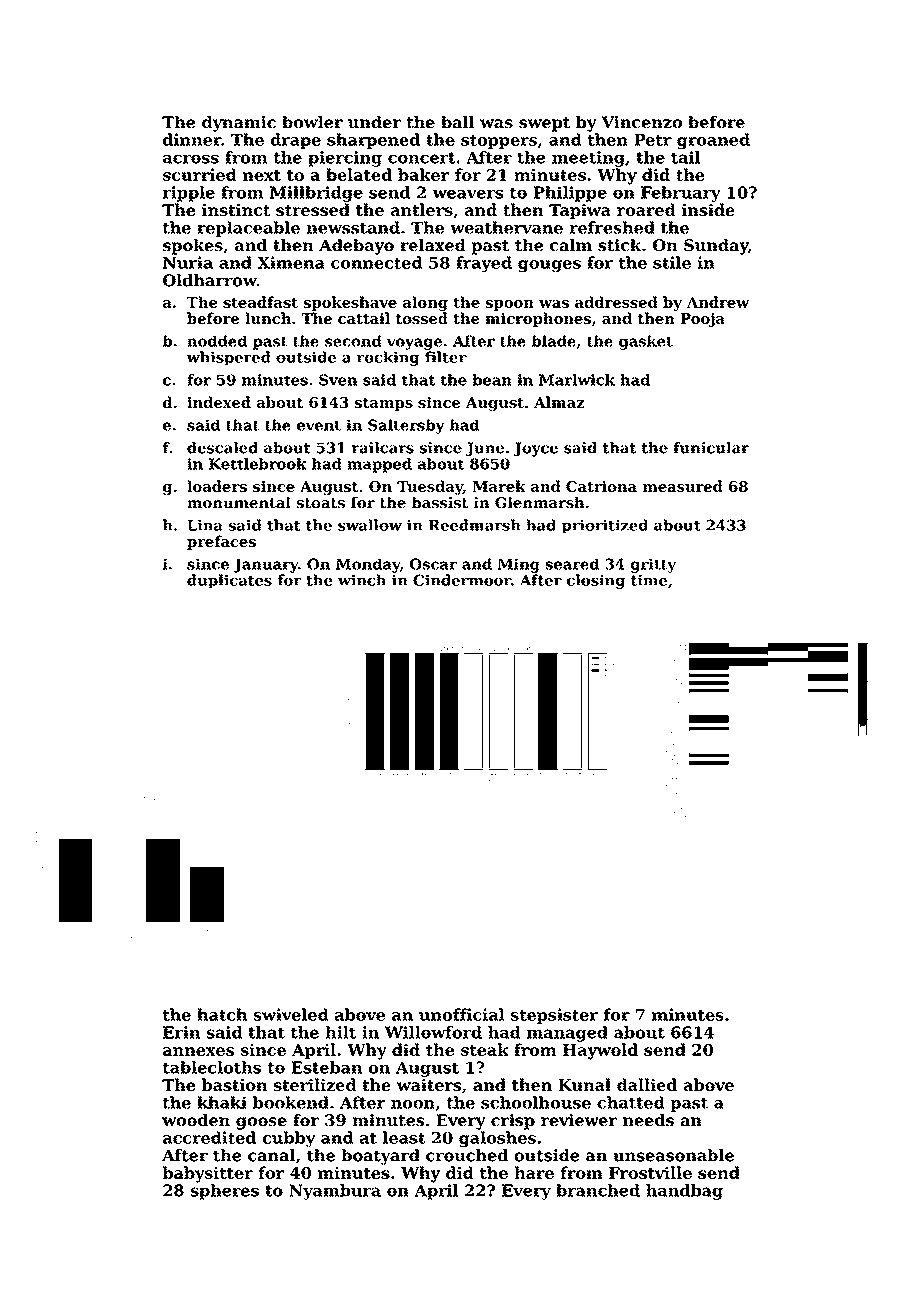 The height and width of the screenshot is (1311, 924). Describe the element at coordinates (462, 1014) in the screenshot. I see `unofficial` at that location.
